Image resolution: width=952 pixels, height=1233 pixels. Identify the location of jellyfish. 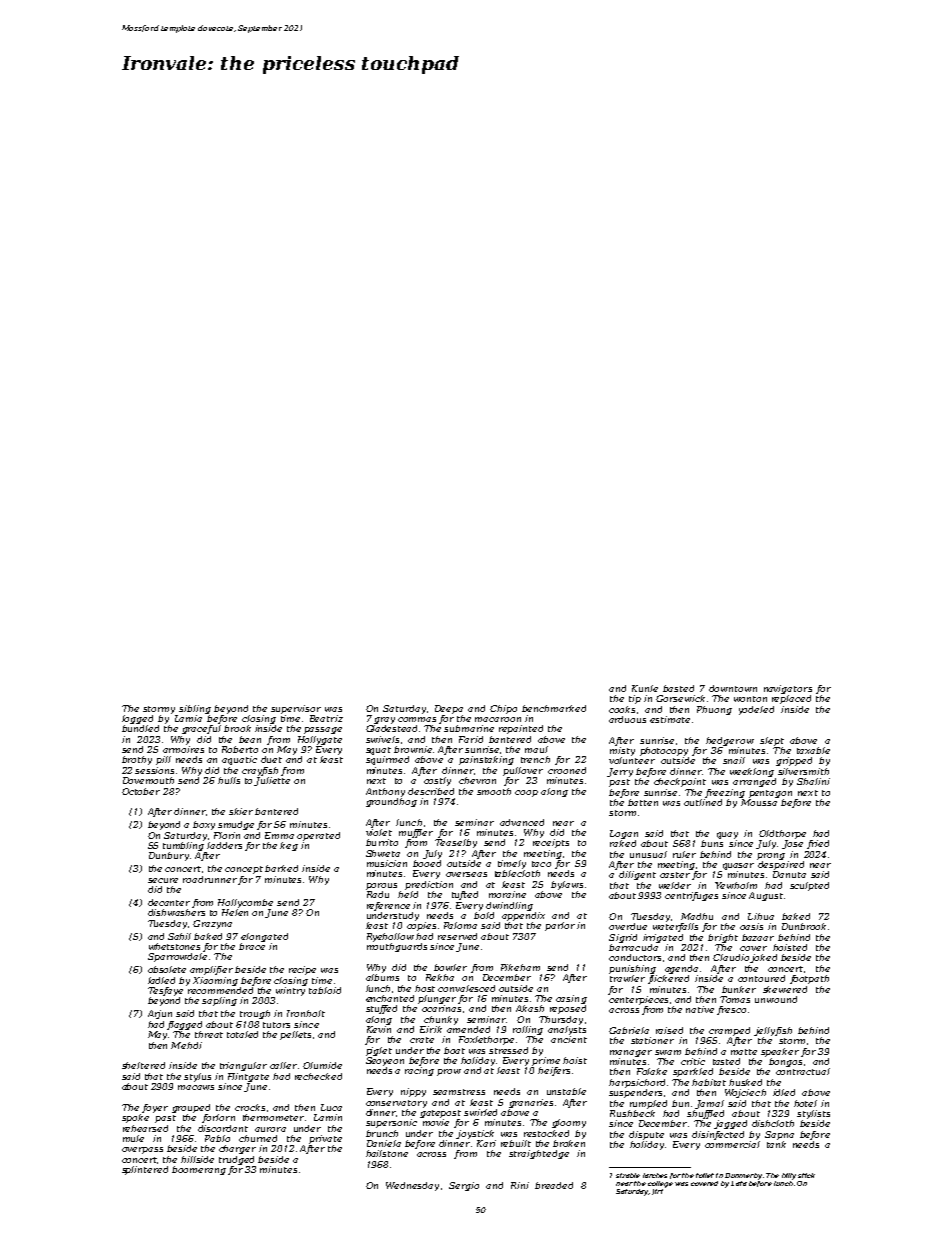
(773, 1031).
